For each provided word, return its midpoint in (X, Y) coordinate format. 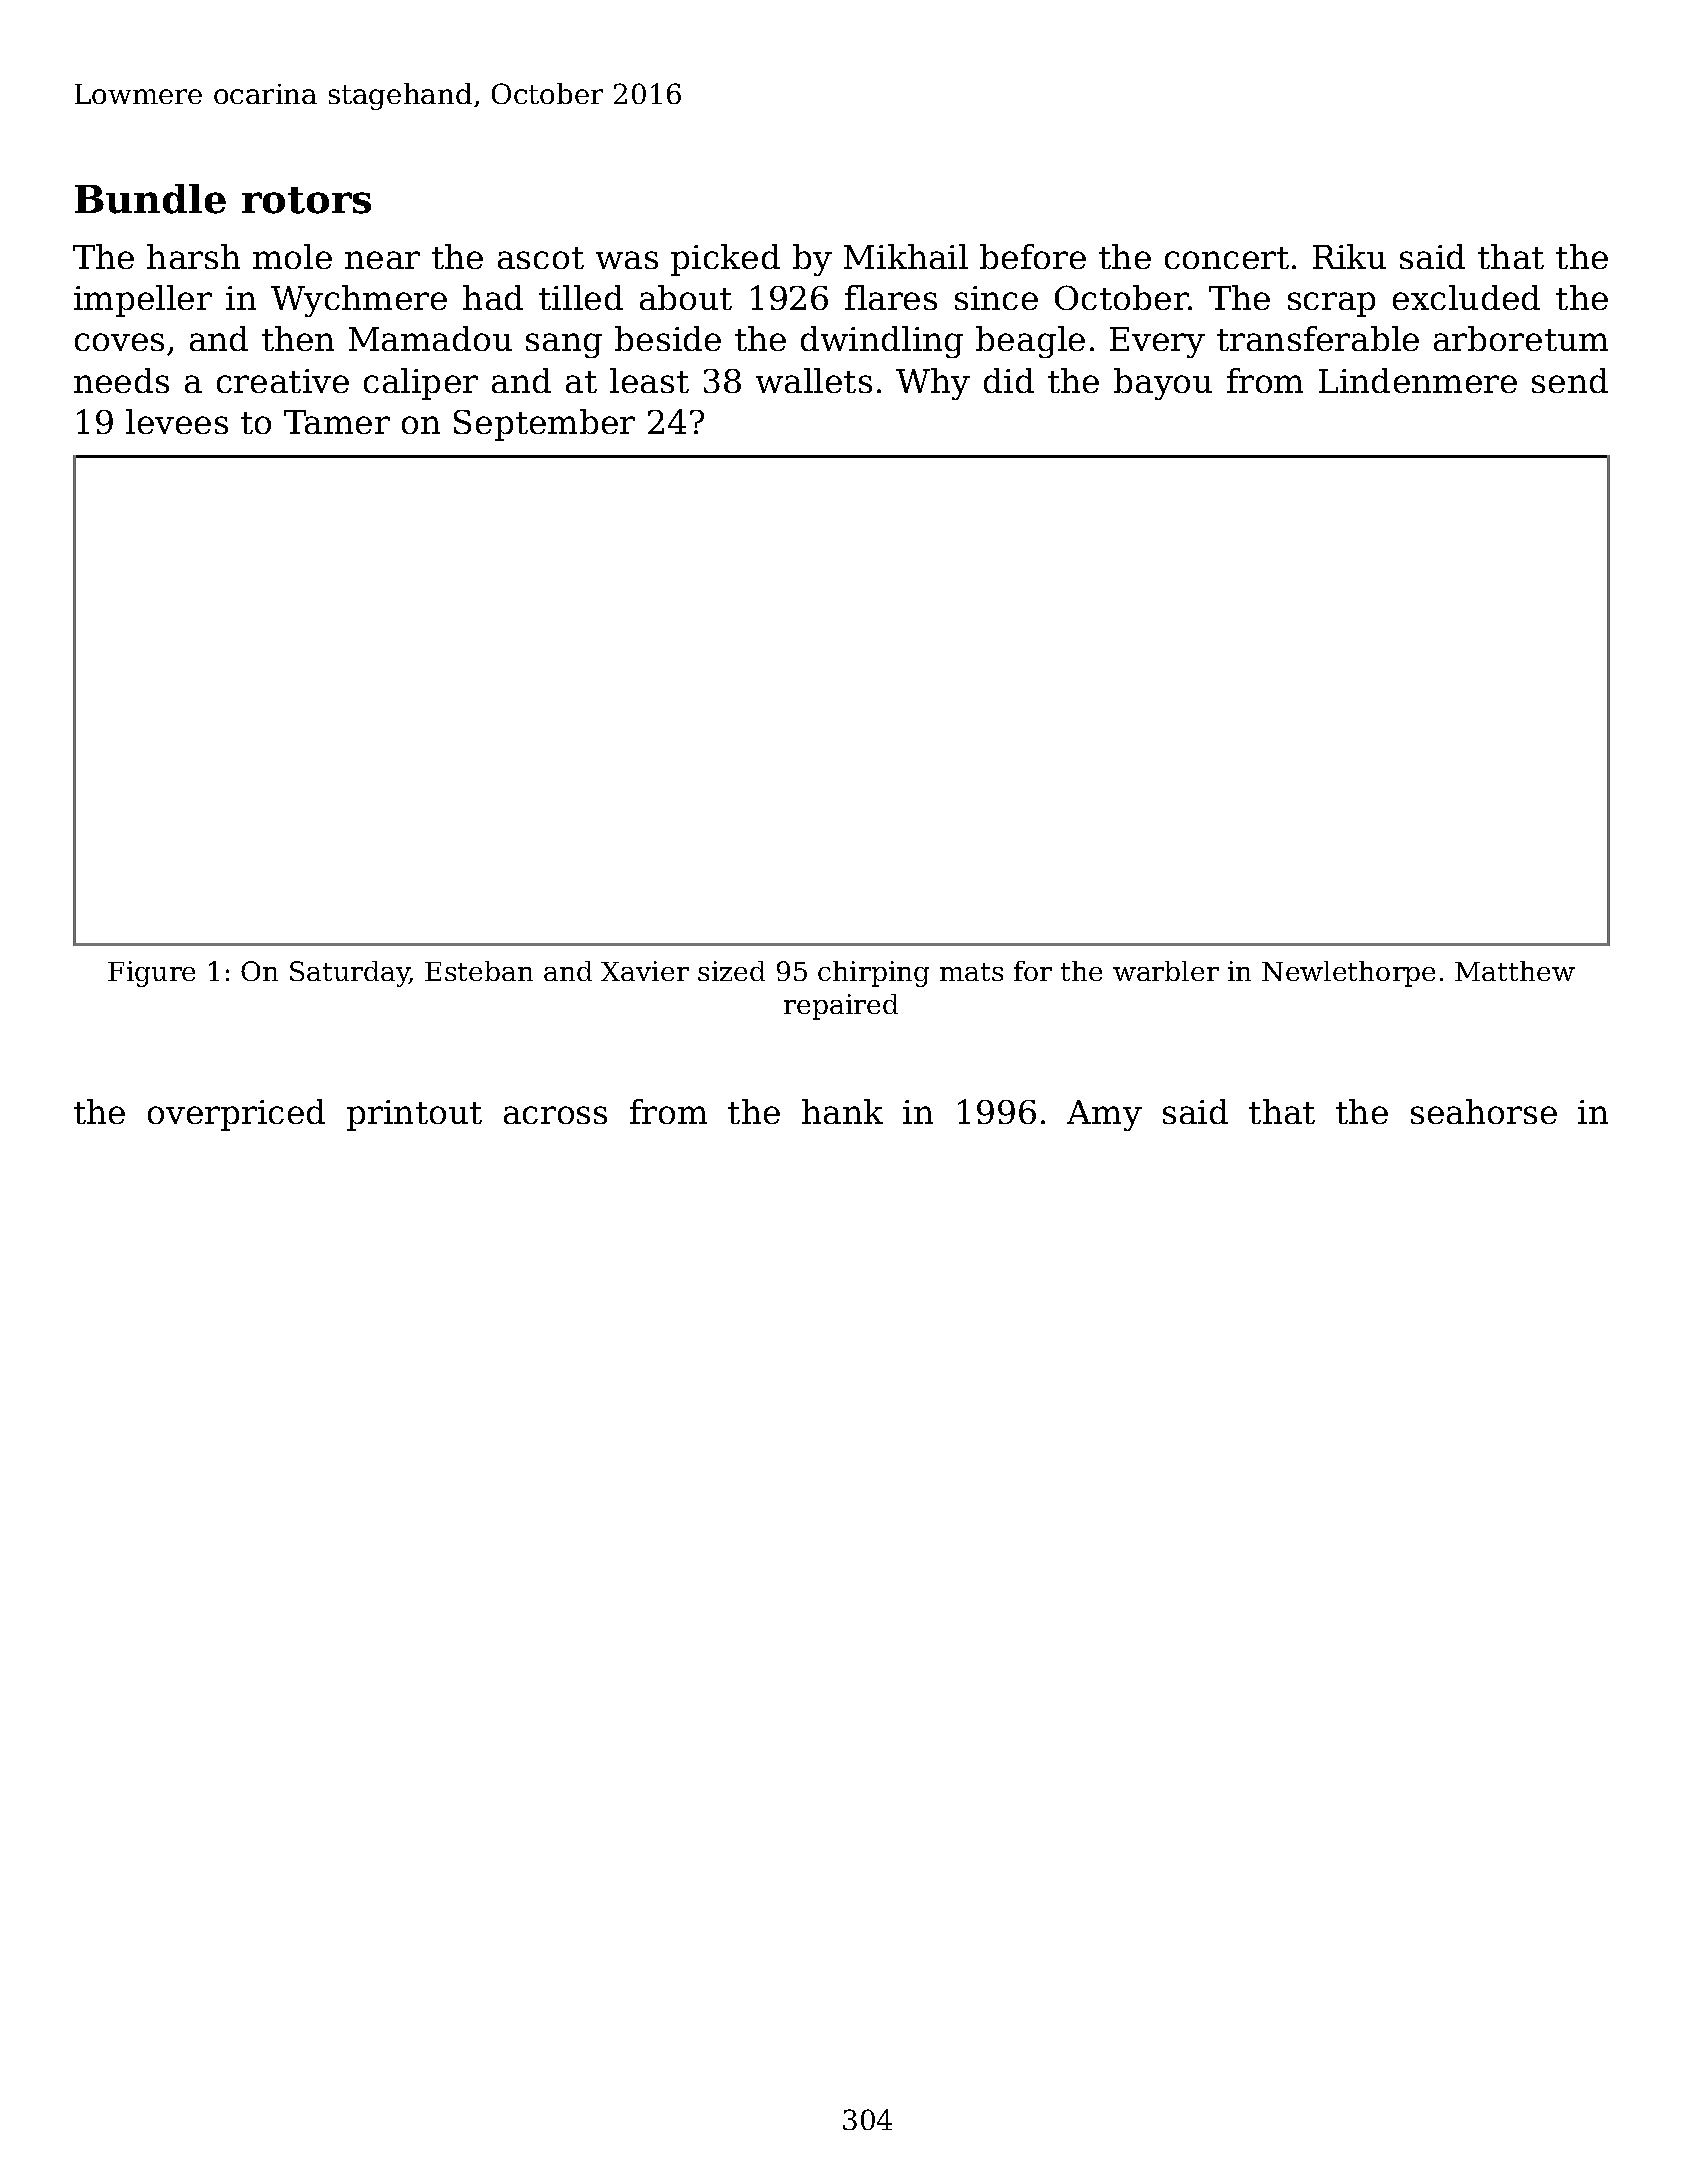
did (1009, 380)
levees (177, 421)
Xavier (645, 971)
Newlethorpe (1348, 974)
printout (414, 1115)
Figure (151, 974)
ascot (541, 258)
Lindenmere (1418, 380)
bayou (1163, 384)
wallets (814, 380)
